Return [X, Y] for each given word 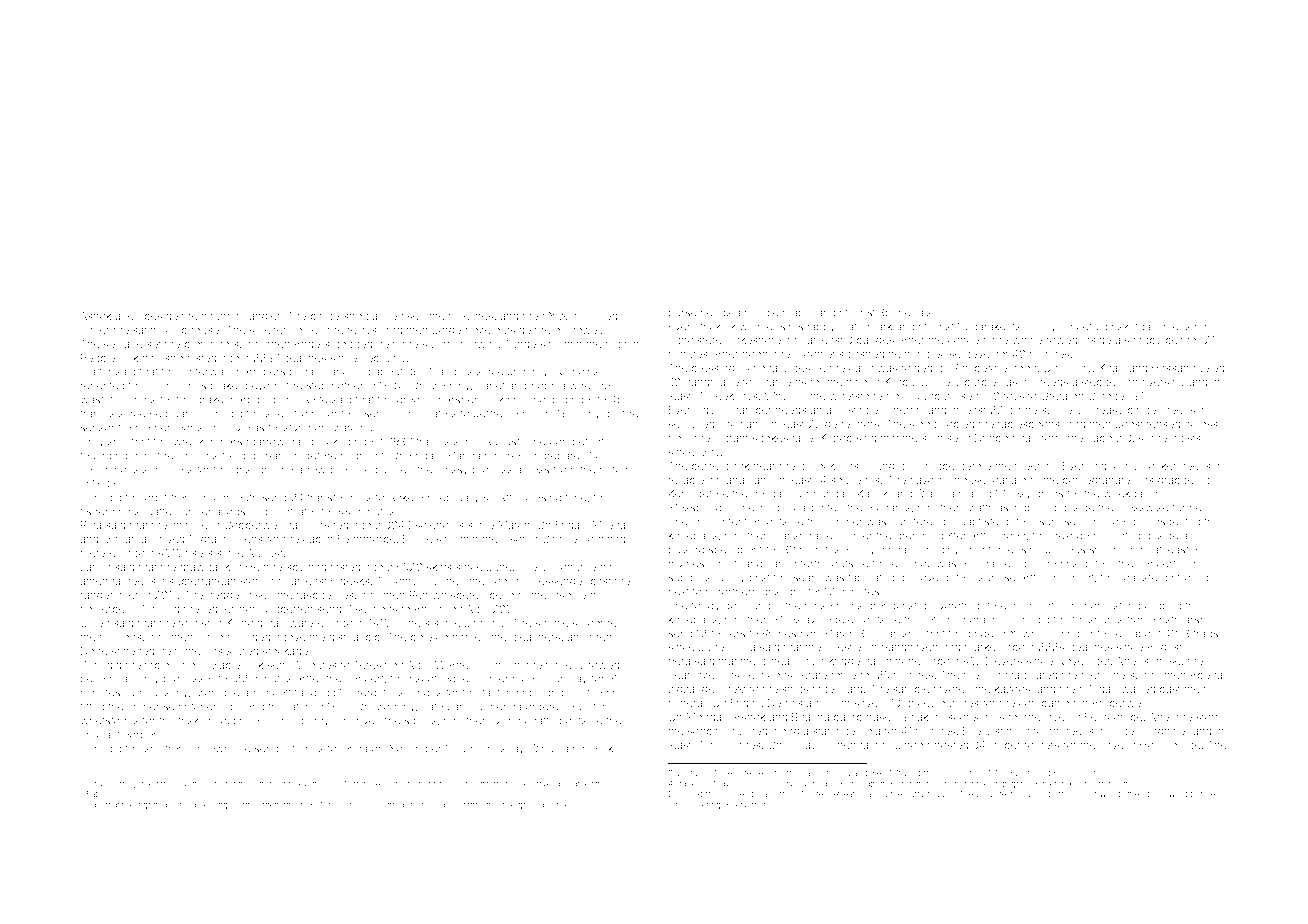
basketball [1130, 326]
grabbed [1179, 481]
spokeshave [782, 439]
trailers [433, 441]
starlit [826, 731]
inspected [1176, 522]
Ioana [354, 748]
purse [683, 314]
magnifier [1165, 732]
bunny [313, 721]
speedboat [735, 550]
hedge [223, 596]
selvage [123, 345]
